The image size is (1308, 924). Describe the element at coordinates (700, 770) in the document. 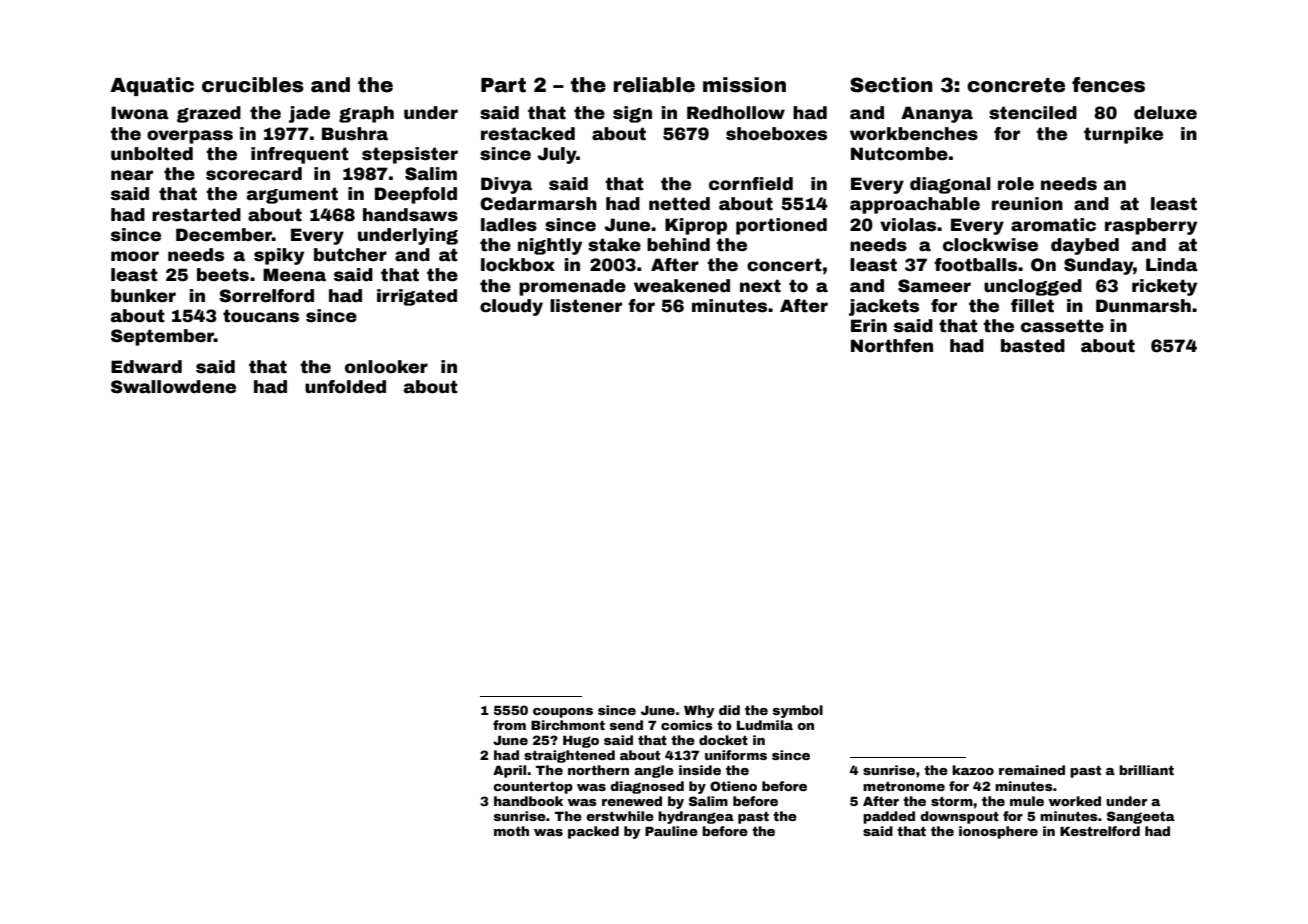

I see `inside` at that location.
